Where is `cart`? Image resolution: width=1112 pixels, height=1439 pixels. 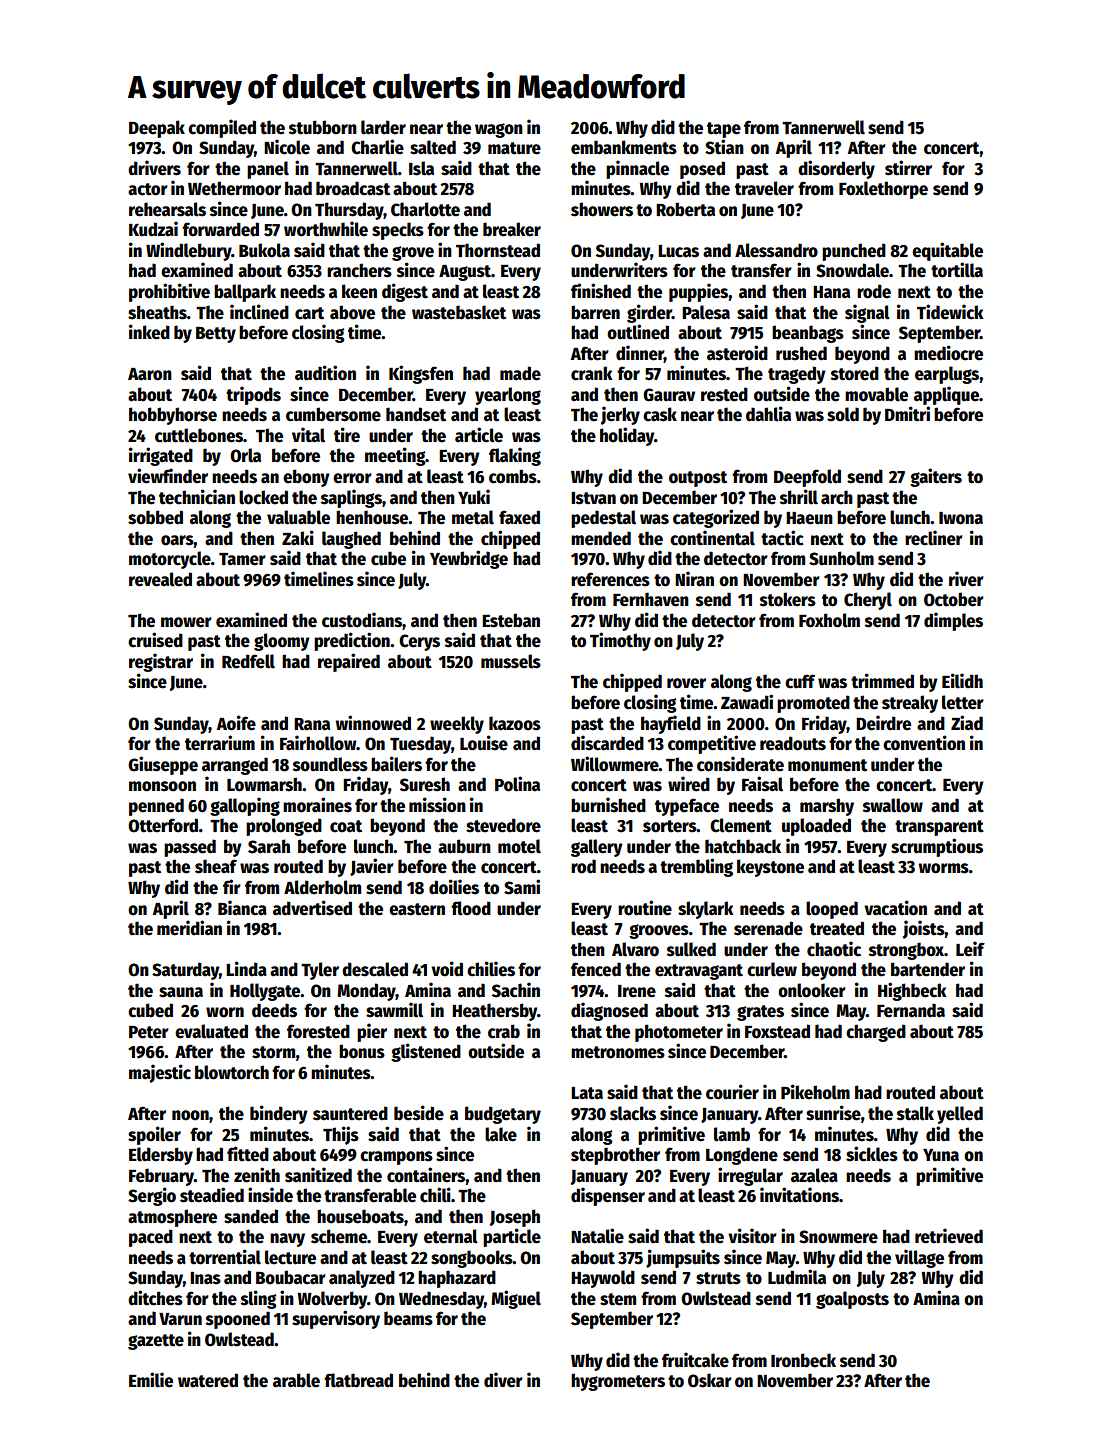 cart is located at coordinates (309, 313).
